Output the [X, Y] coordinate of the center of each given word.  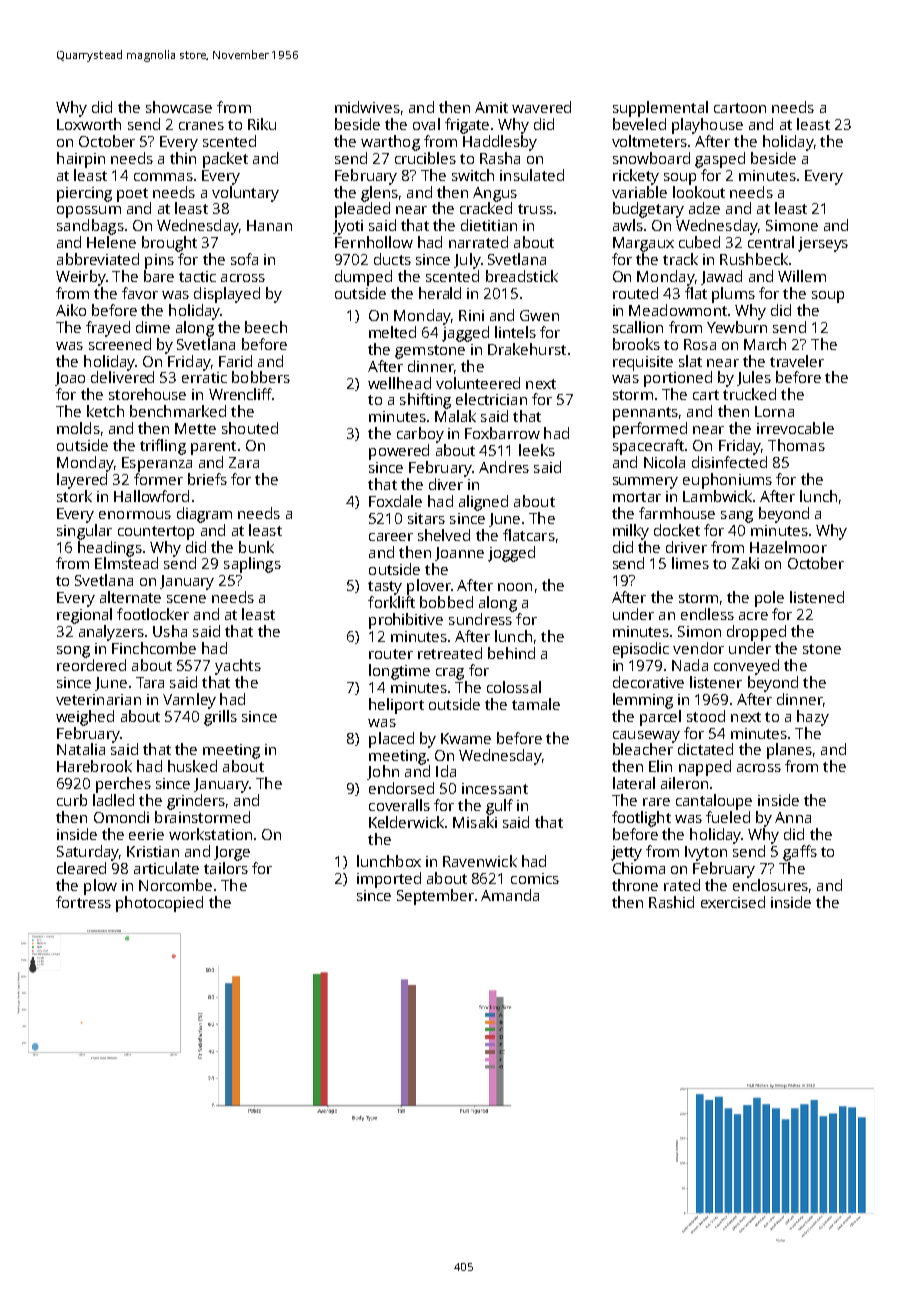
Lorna [774, 411]
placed [391, 740]
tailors [226, 868]
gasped [720, 160]
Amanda [510, 895]
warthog [390, 143]
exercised [733, 902]
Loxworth [89, 124]
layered [82, 481]
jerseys [823, 244]
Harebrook [94, 766]
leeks [537, 450]
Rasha [500, 158]
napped [705, 768]
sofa [244, 259]
